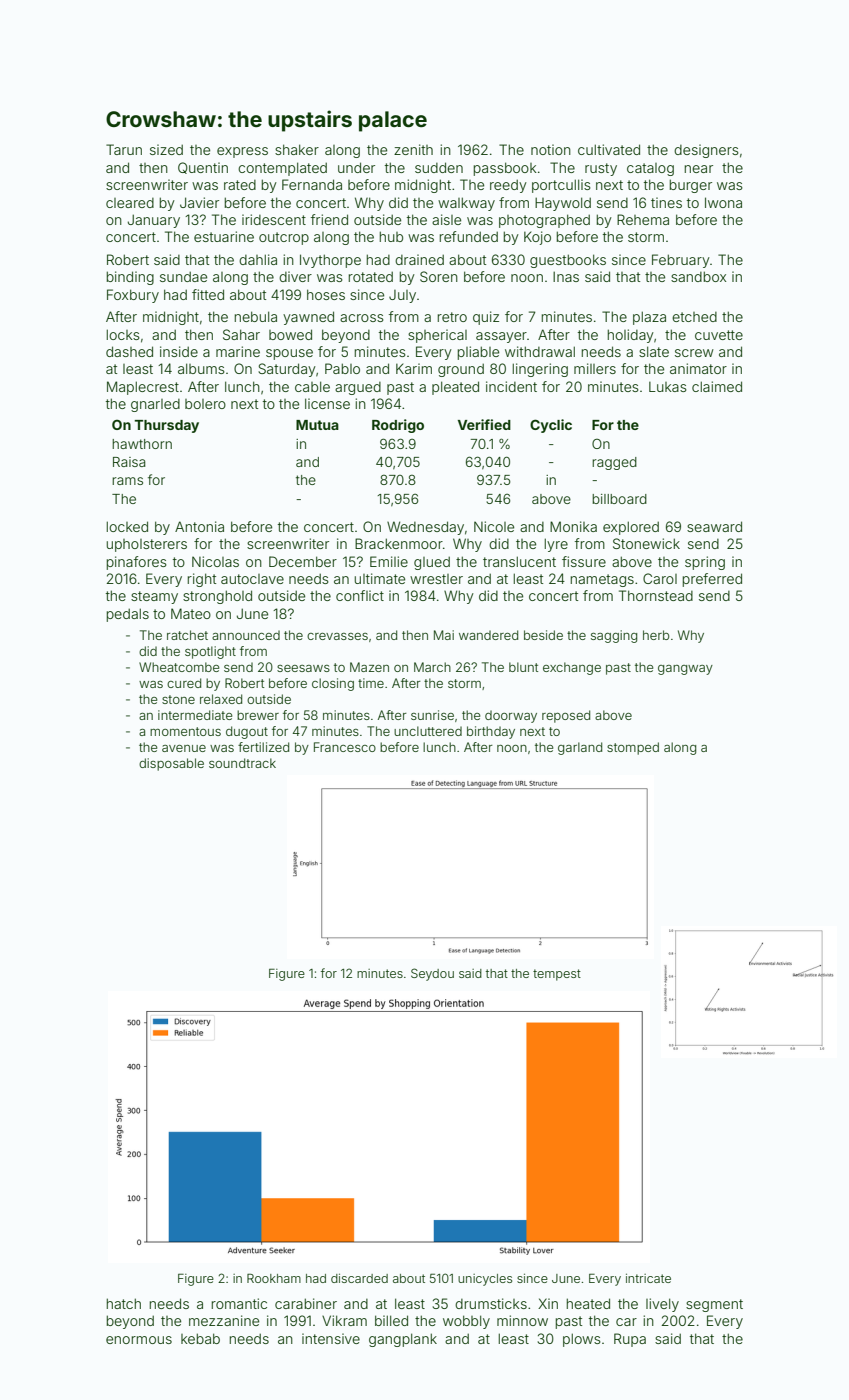 Image resolution: width=849 pixels, height=1400 pixels. I want to click on disposable, so click(171, 764).
